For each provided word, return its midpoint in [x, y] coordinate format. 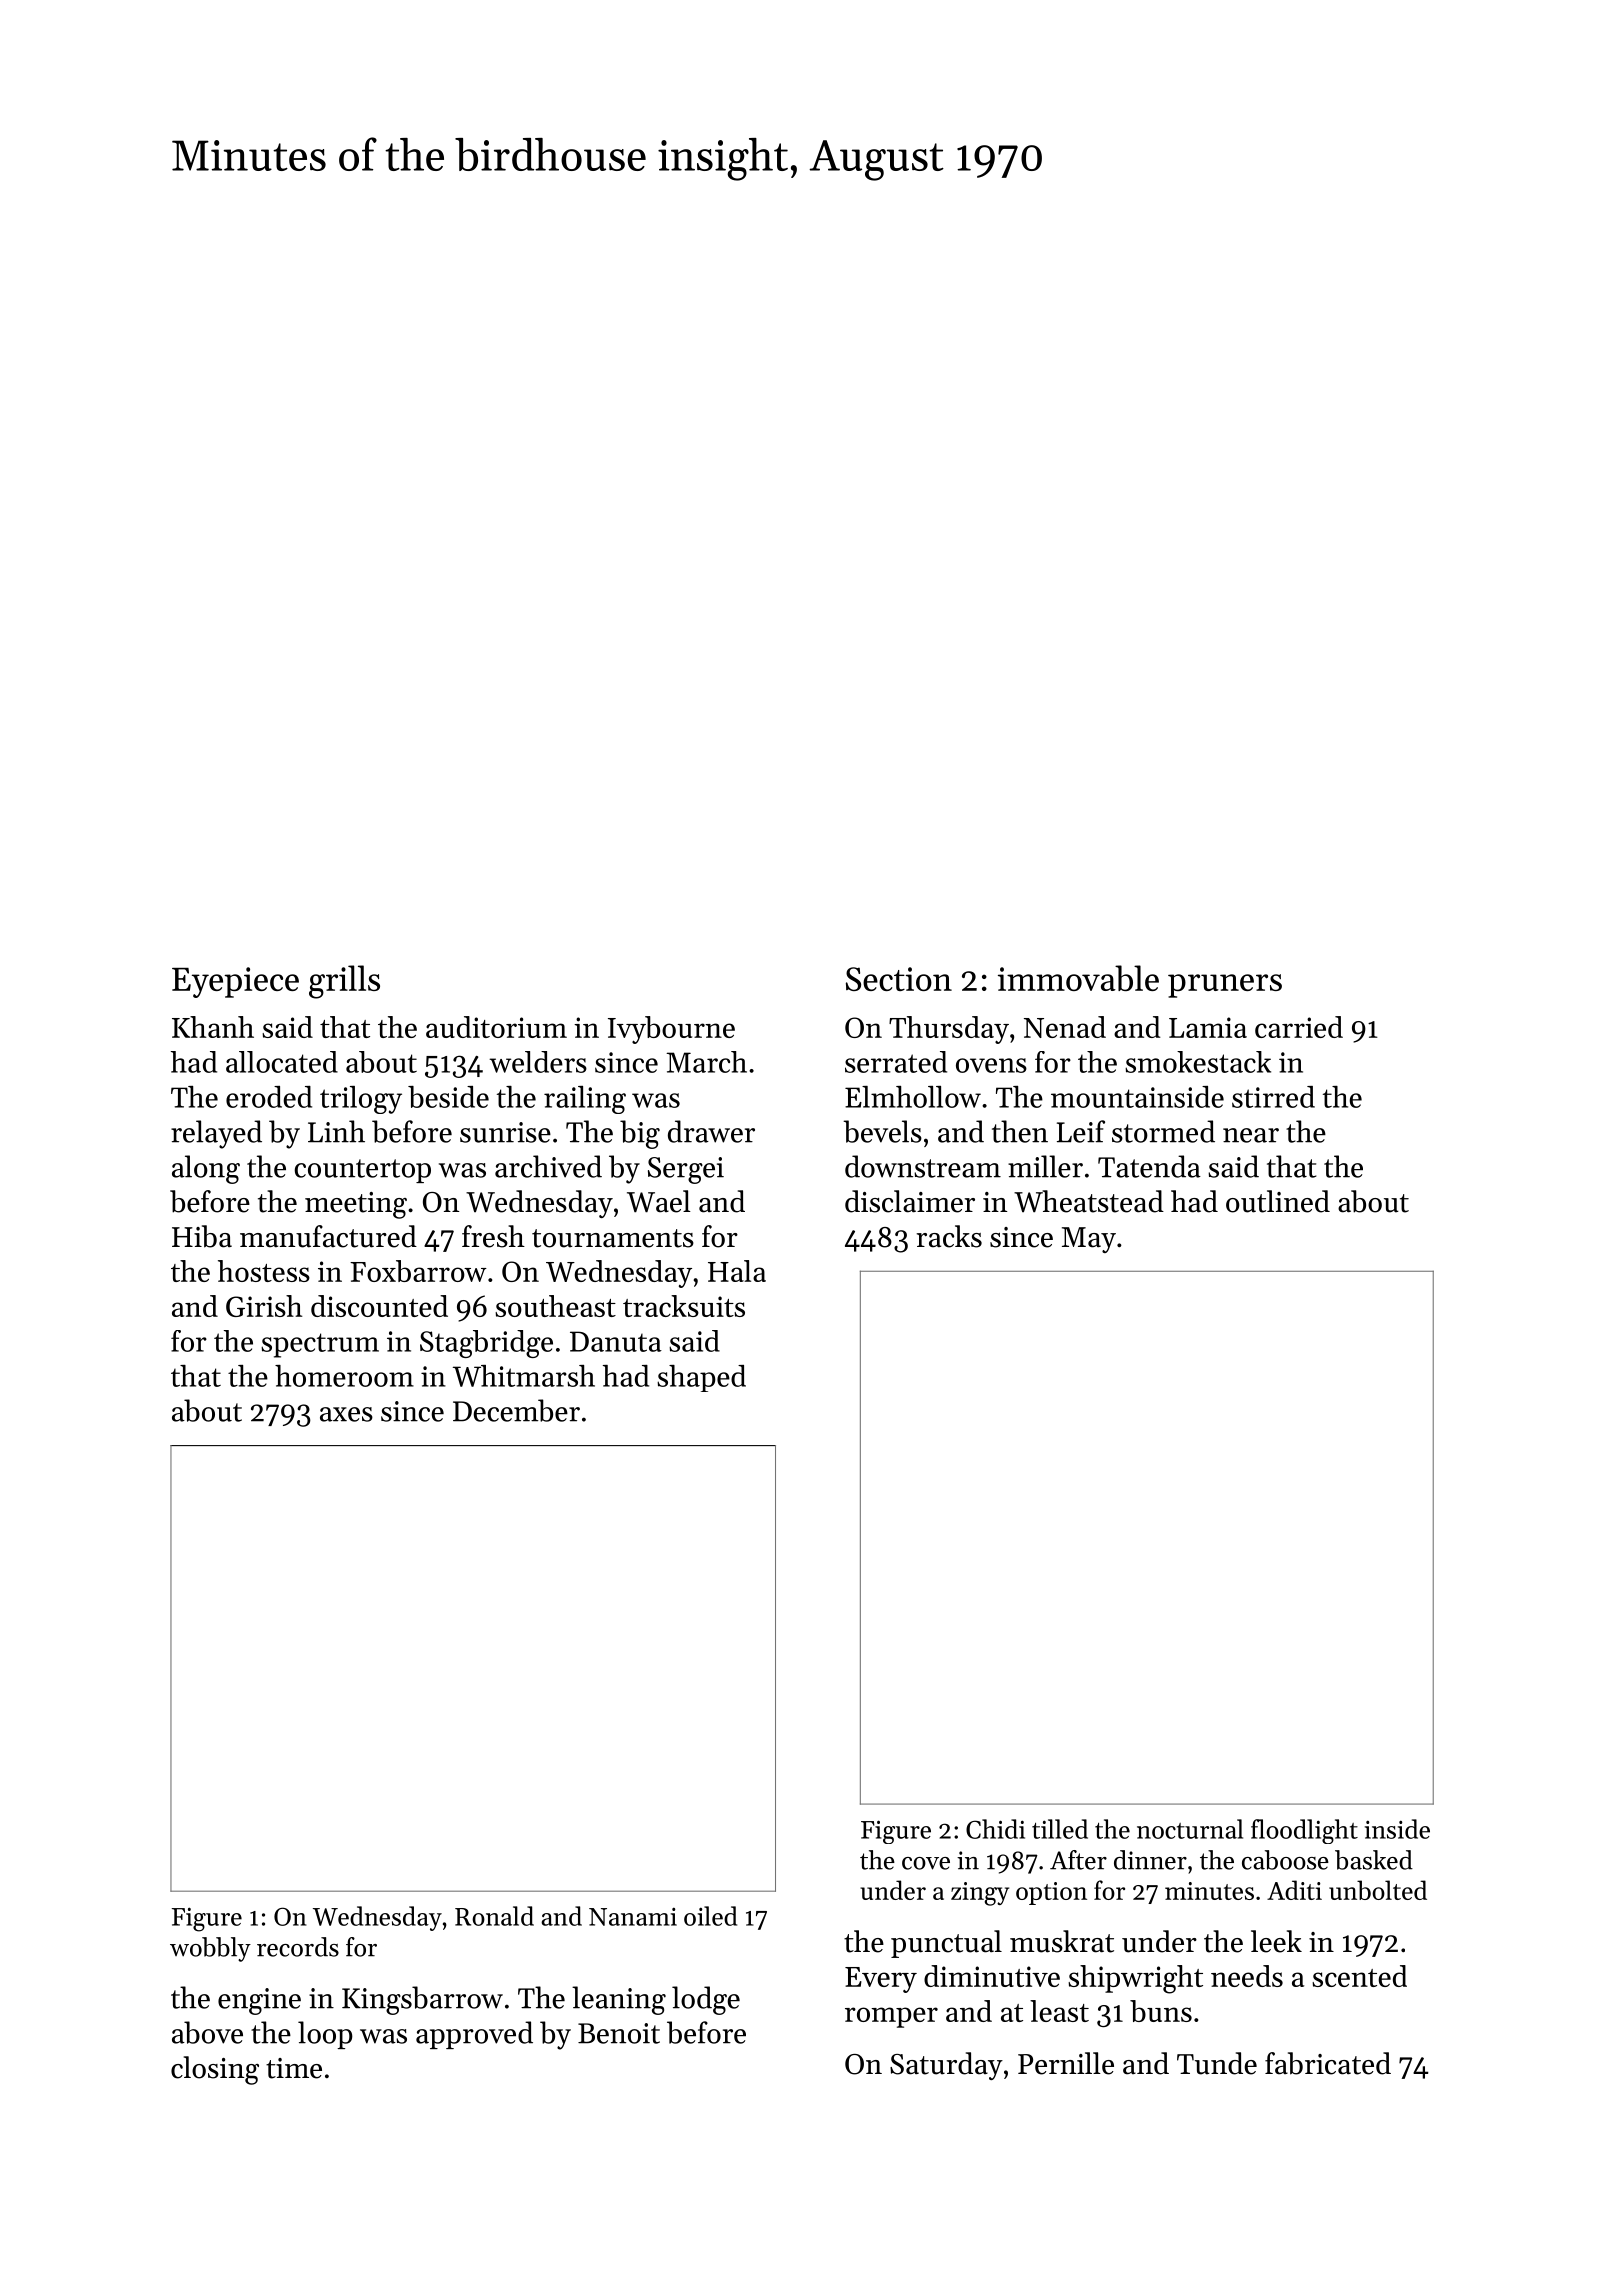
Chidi [995, 1829]
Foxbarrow [418, 1271]
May [1089, 1240]
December [516, 1410]
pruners [1225, 986]
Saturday [946, 2066]
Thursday [949, 1030]
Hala [737, 1271]
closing [215, 2070]
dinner [1150, 1860]
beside [448, 1097]
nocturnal [1190, 1829]
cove [926, 1863]
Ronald [494, 1916]
